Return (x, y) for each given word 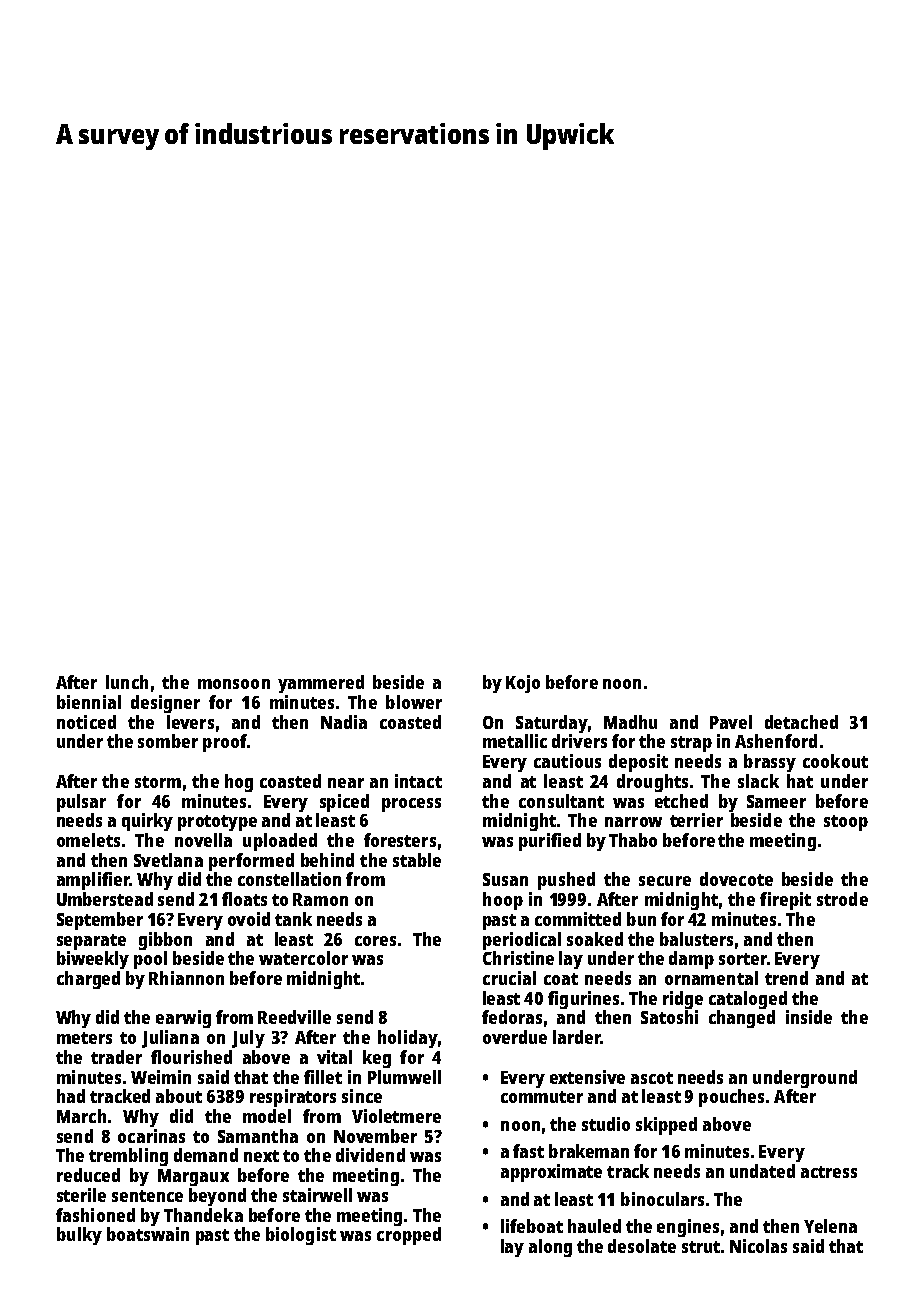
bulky (79, 1236)
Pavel (731, 722)
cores (375, 941)
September (100, 921)
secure (665, 881)
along (550, 1248)
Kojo (523, 684)
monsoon (234, 684)
